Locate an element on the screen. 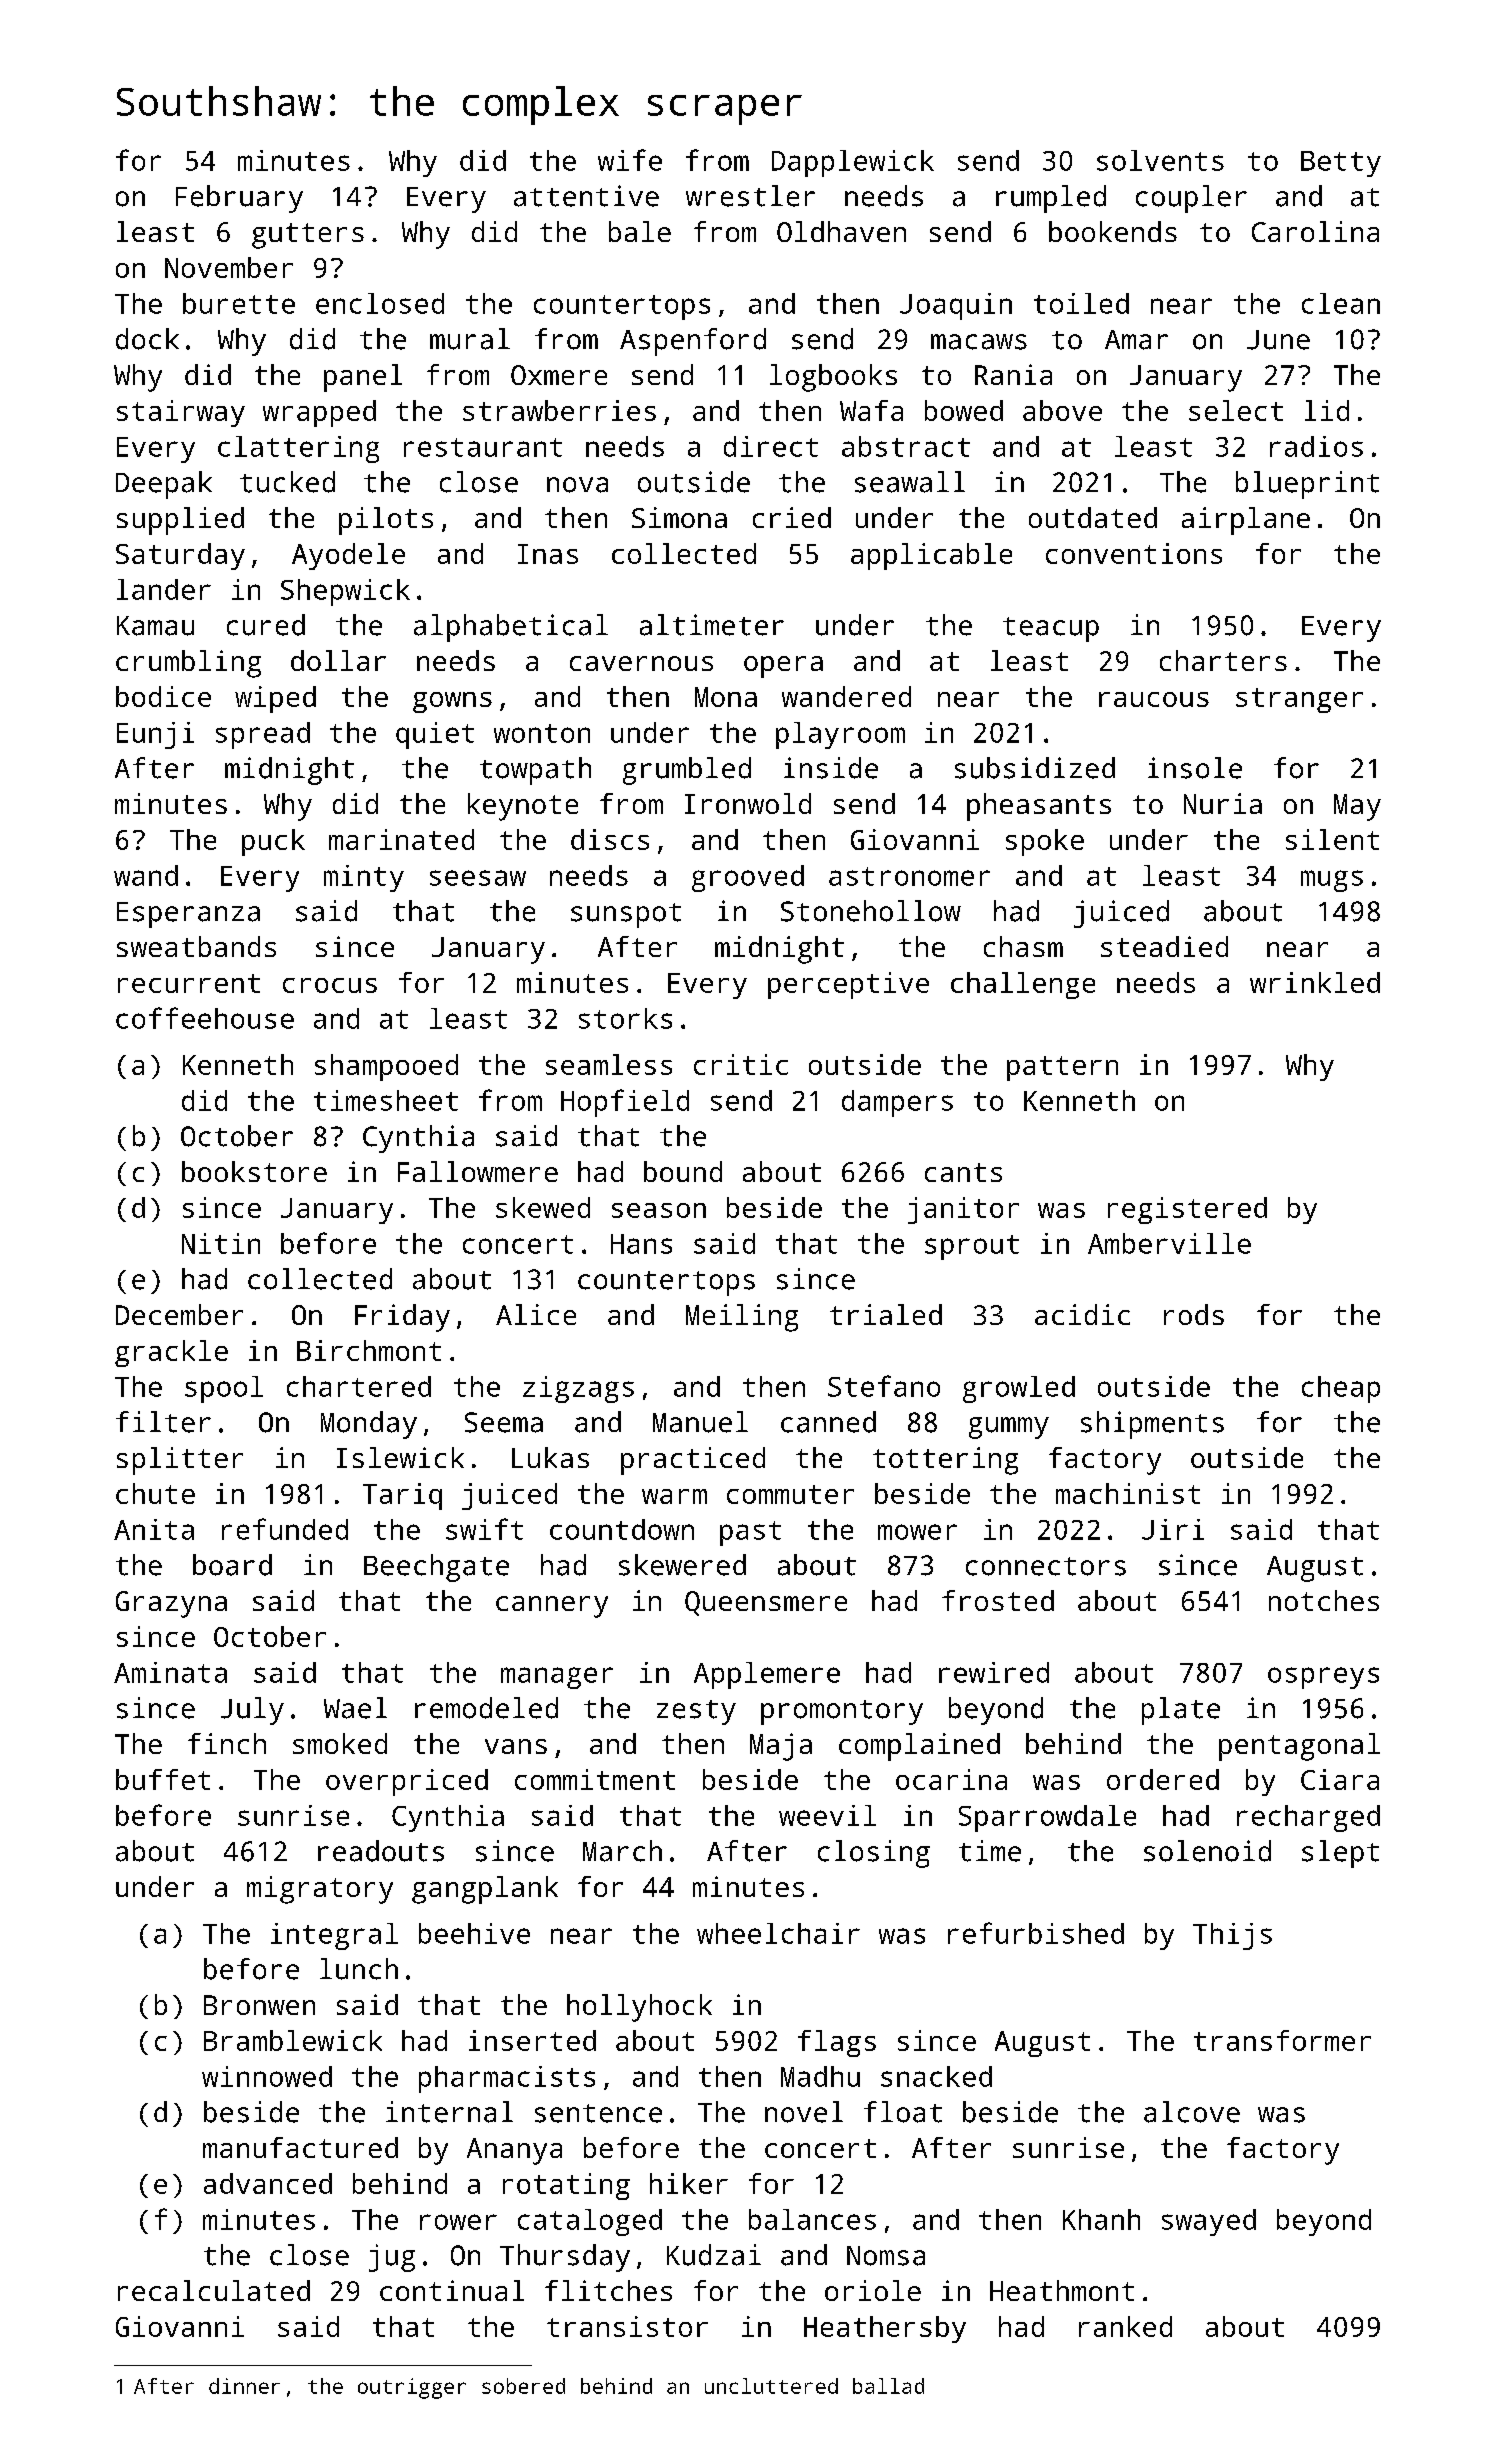 The image size is (1496, 2464). uncluttered is located at coordinates (771, 2386).
